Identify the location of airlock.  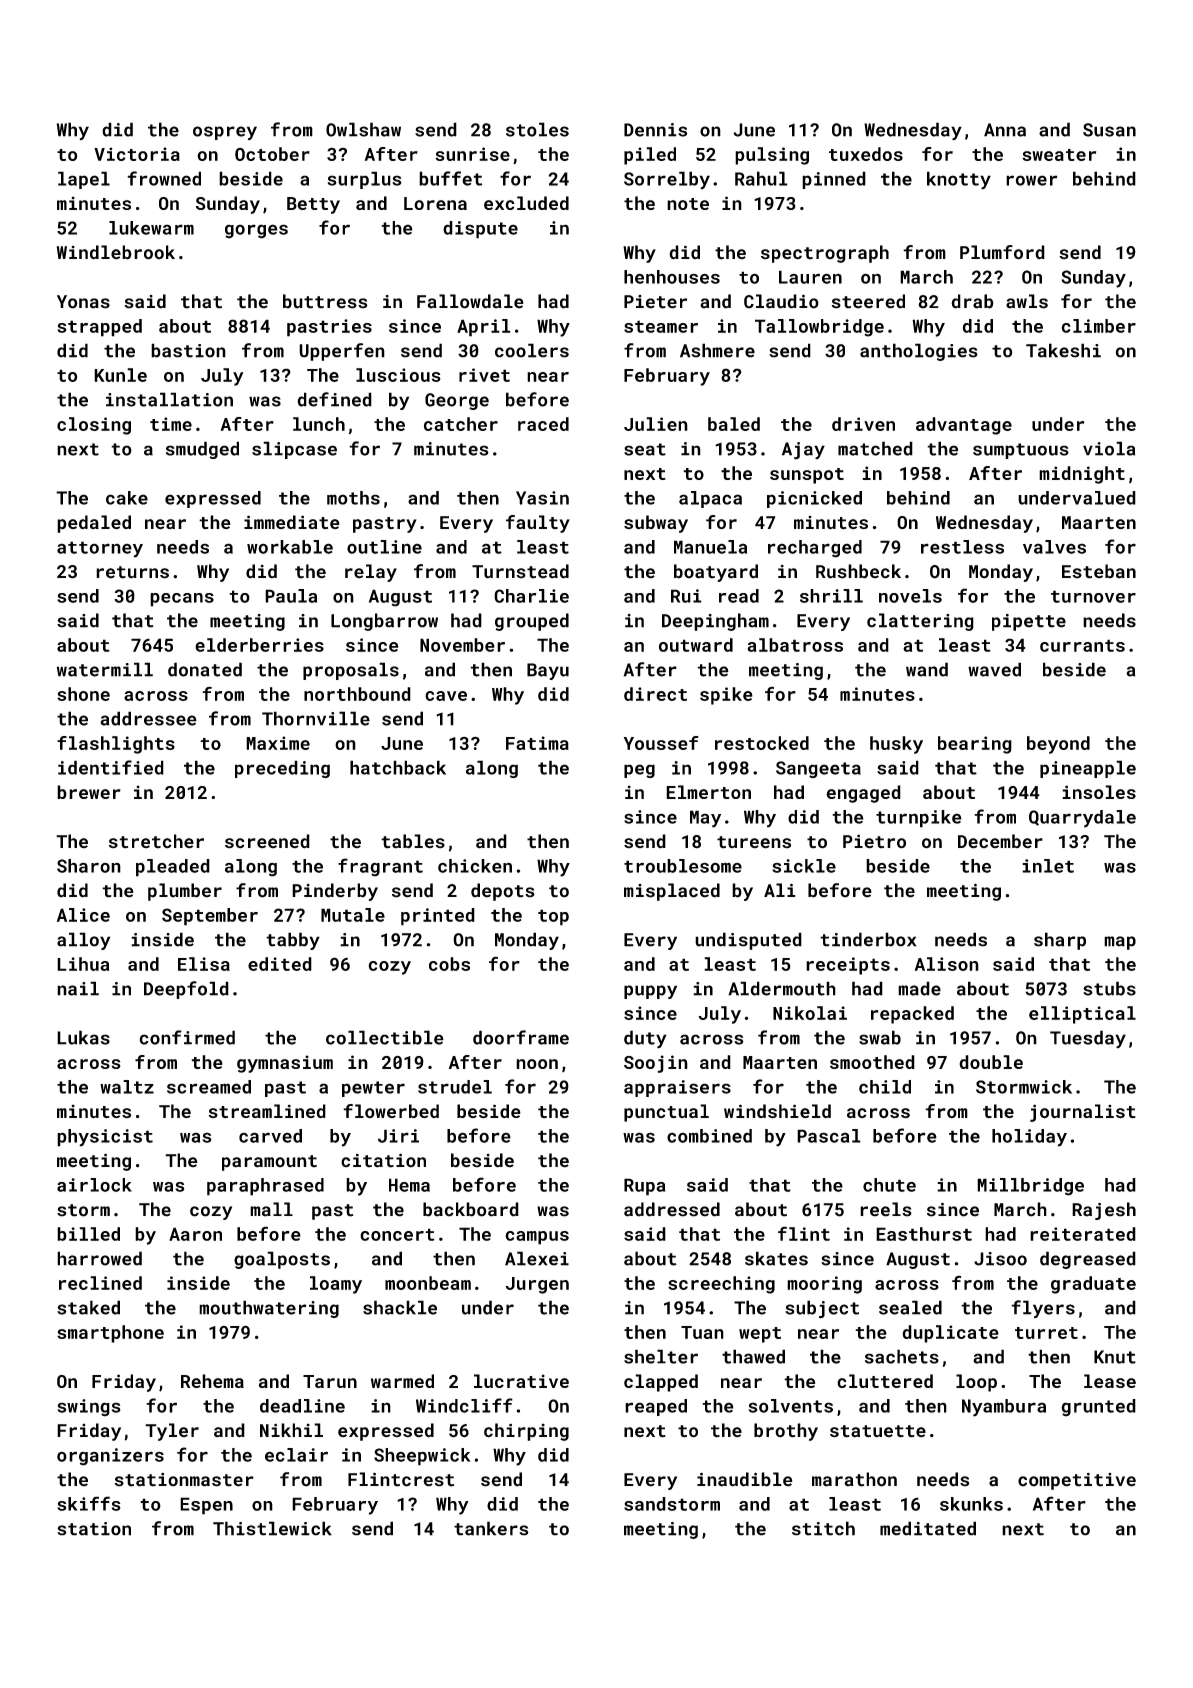
(94, 1185).
